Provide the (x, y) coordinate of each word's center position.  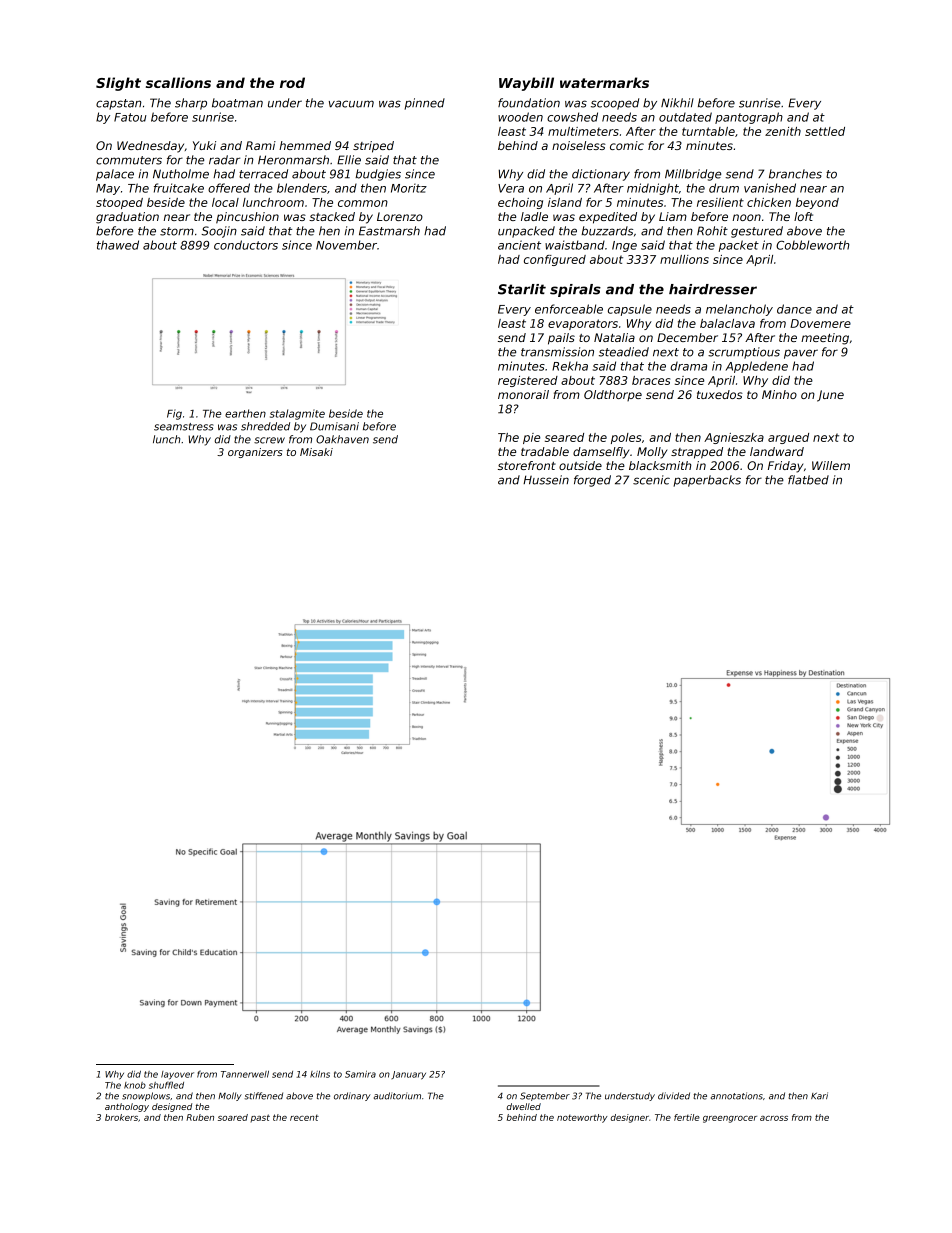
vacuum (351, 104)
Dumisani (334, 426)
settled (825, 131)
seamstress (184, 427)
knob (135, 1085)
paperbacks (707, 481)
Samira (360, 1074)
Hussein (546, 480)
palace (115, 175)
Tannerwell (245, 1074)
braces (651, 380)
